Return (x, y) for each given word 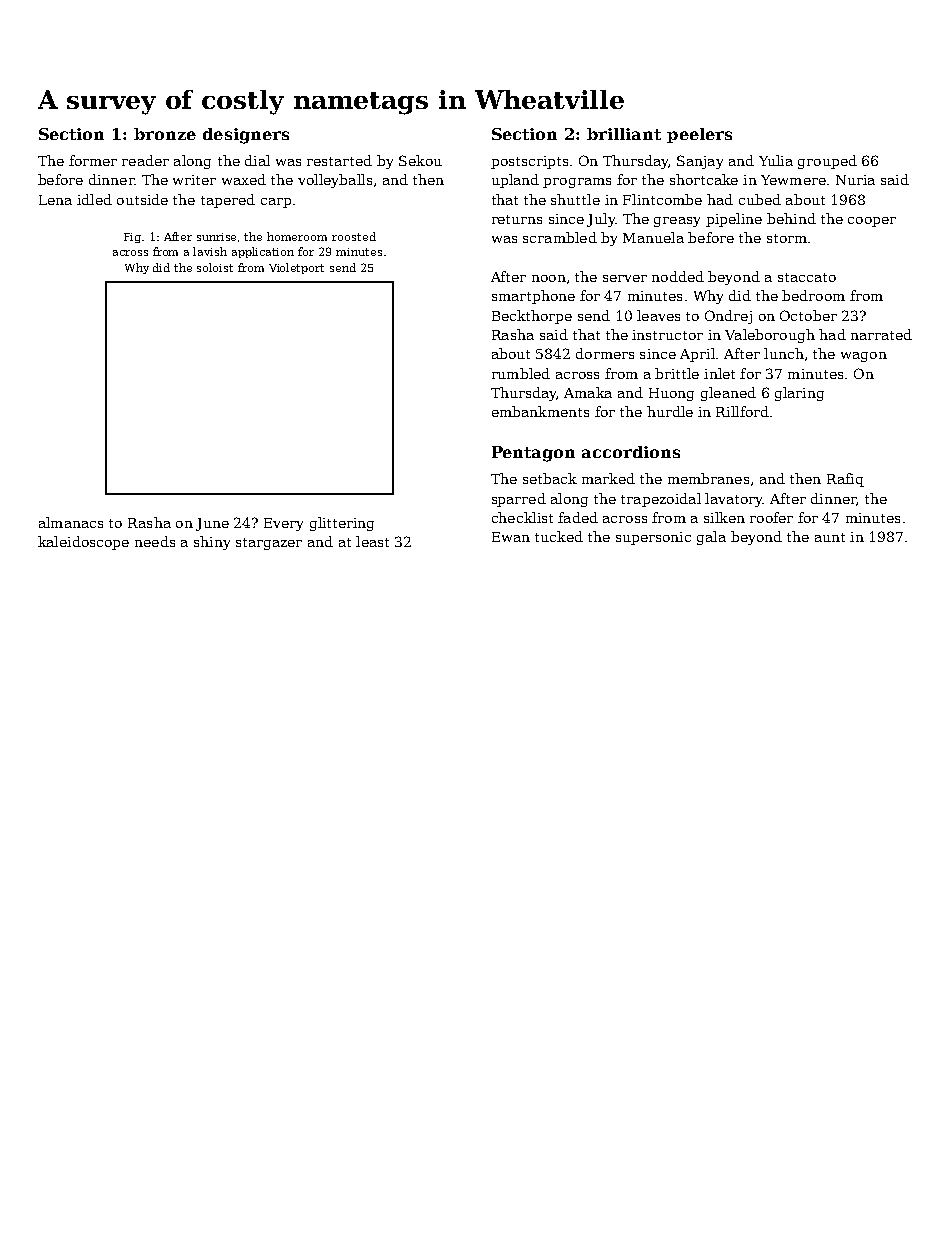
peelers (699, 135)
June (212, 524)
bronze (165, 134)
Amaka (588, 392)
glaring (799, 394)
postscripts (529, 162)
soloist (215, 267)
